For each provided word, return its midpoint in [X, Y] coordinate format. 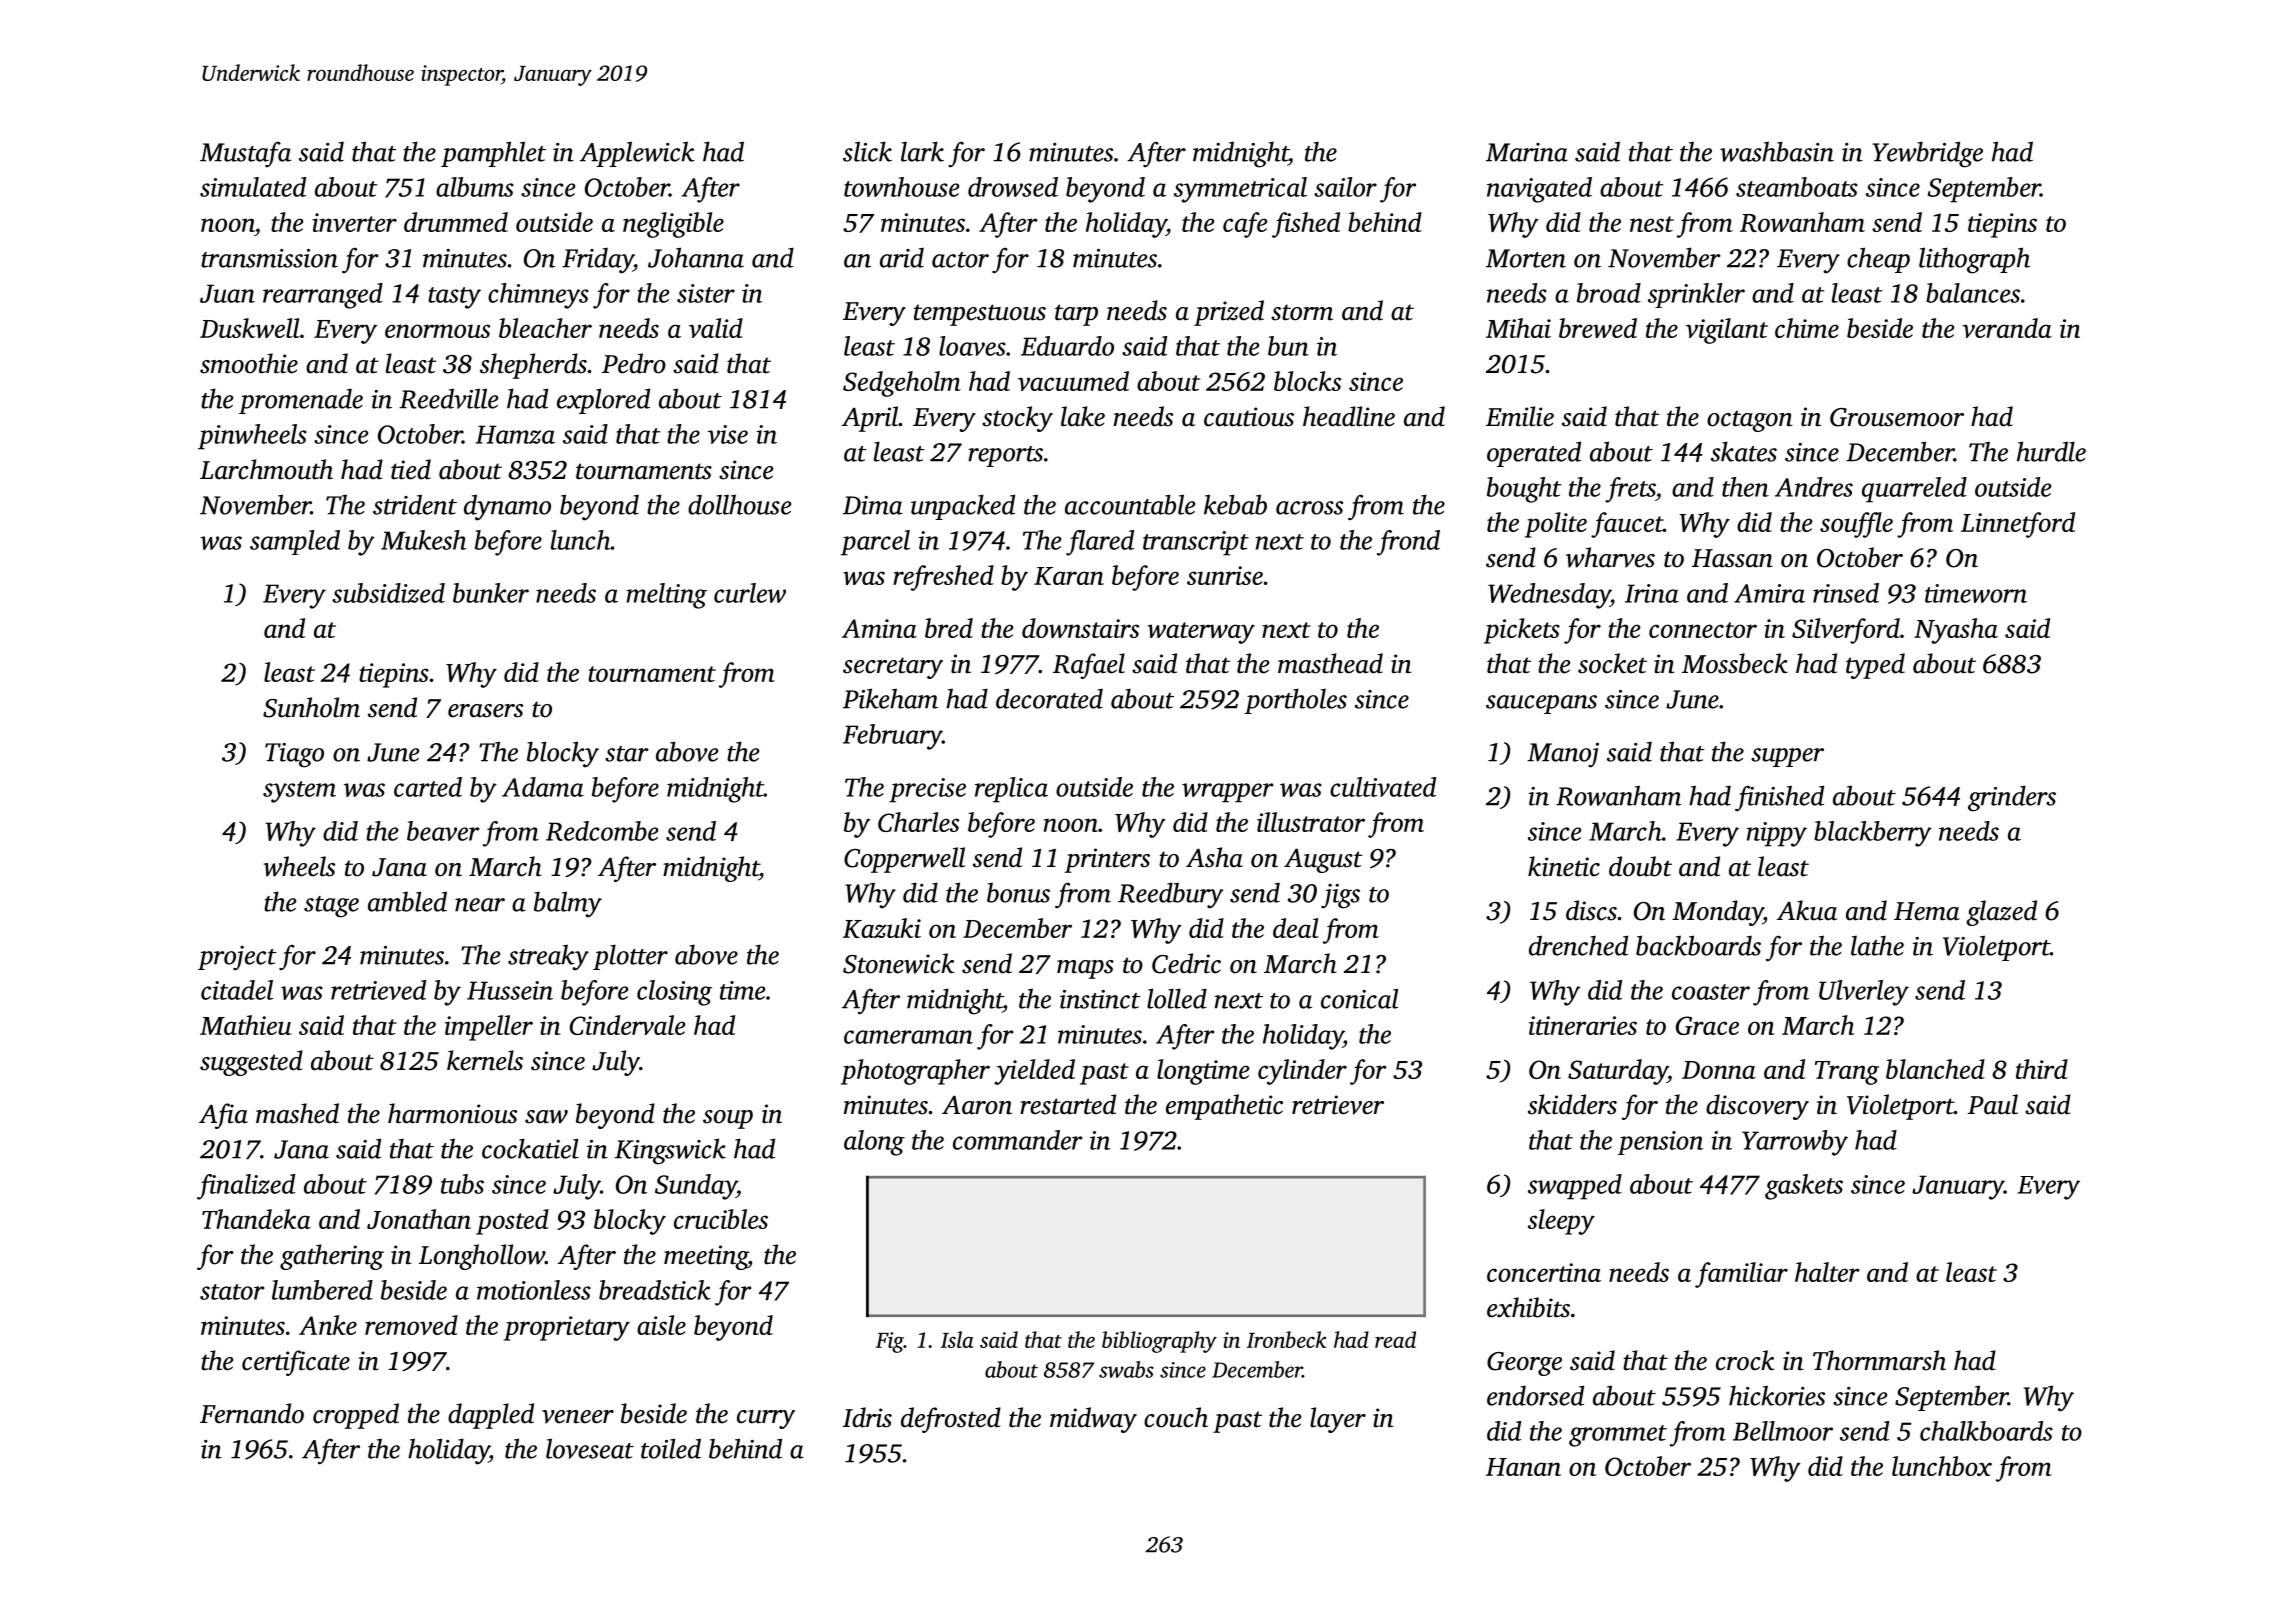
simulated [253, 187]
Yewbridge [1927, 154]
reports [1005, 456]
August [1323, 861]
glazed [2001, 913]
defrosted [951, 1420]
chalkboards [1986, 1431]
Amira [1769, 593]
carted [428, 787]
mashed [297, 1113]
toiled [671, 1448]
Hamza [515, 434]
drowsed [1013, 187]
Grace [1707, 1025]
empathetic [1224, 1107]
